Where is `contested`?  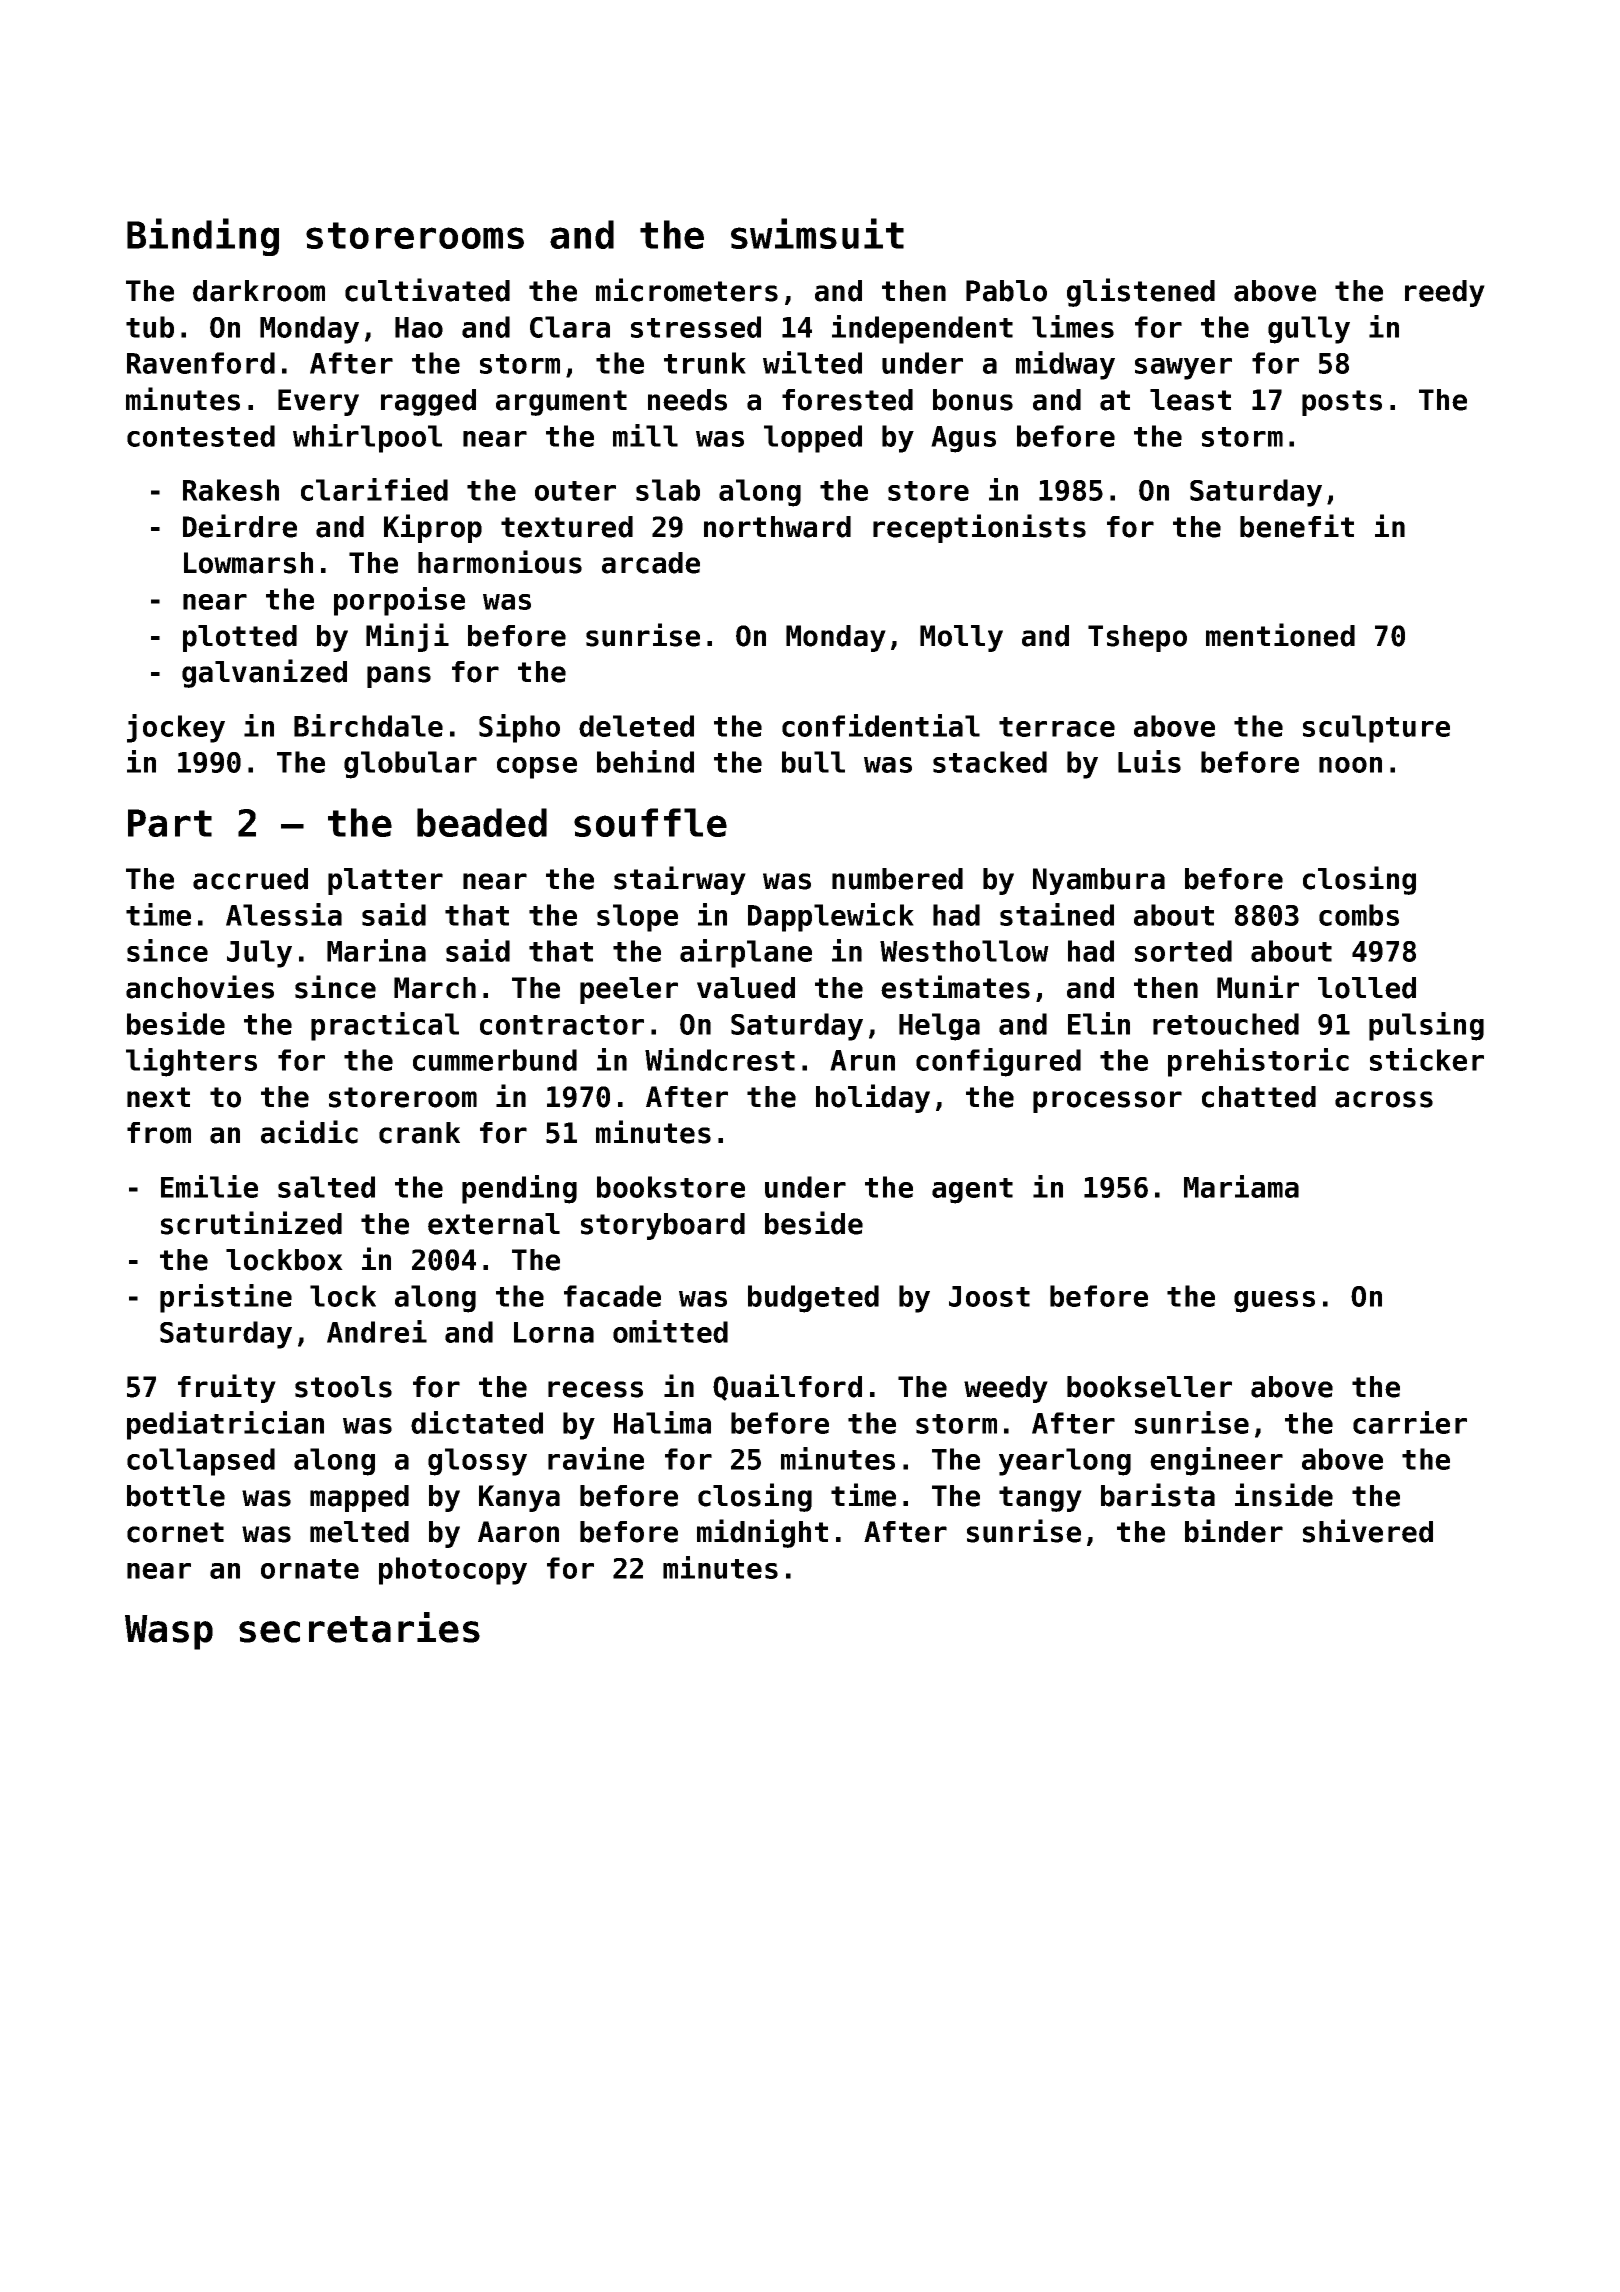 contested is located at coordinates (201, 436).
